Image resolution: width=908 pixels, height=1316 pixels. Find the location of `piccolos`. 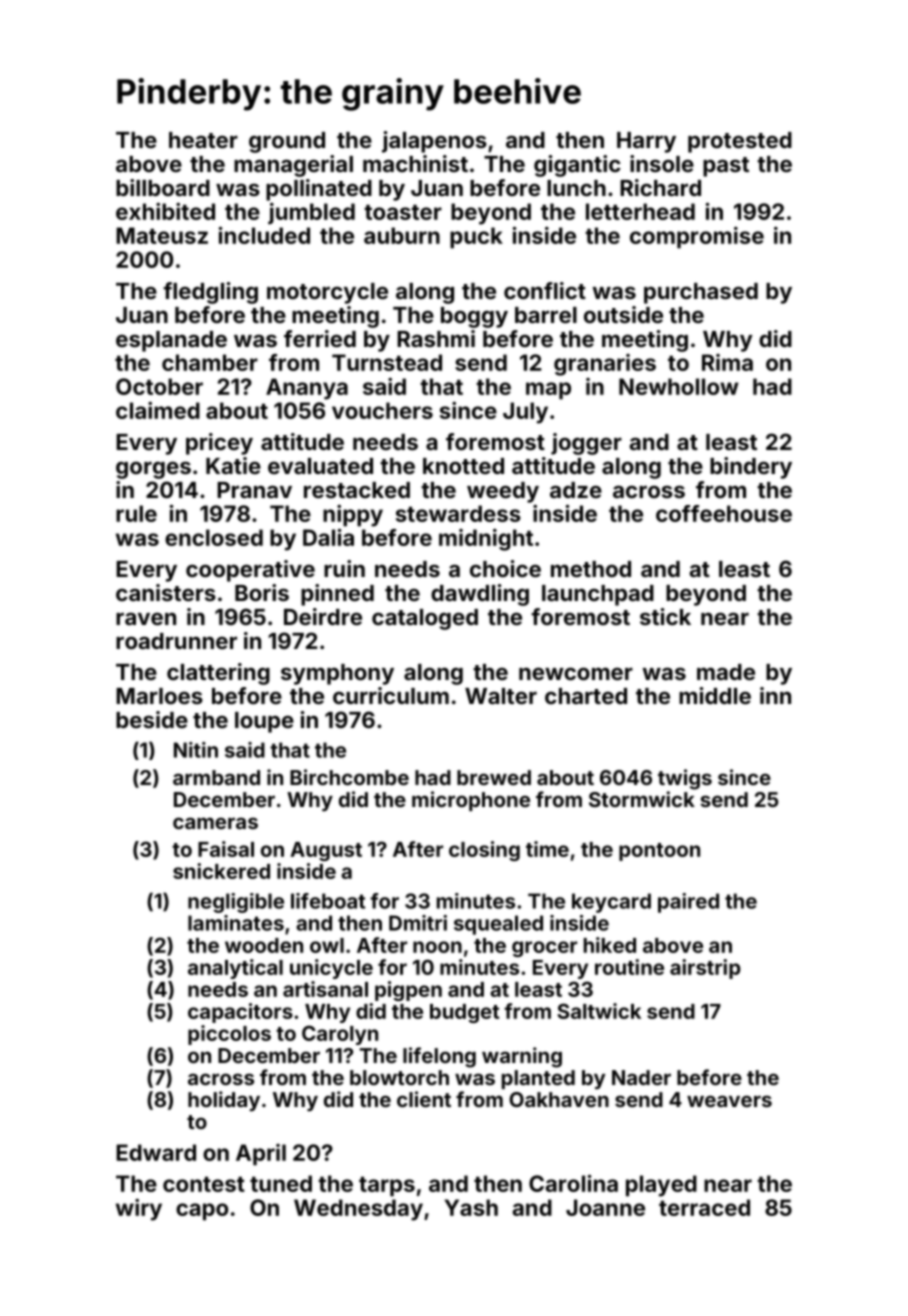

piccolos is located at coordinates (229, 1035).
